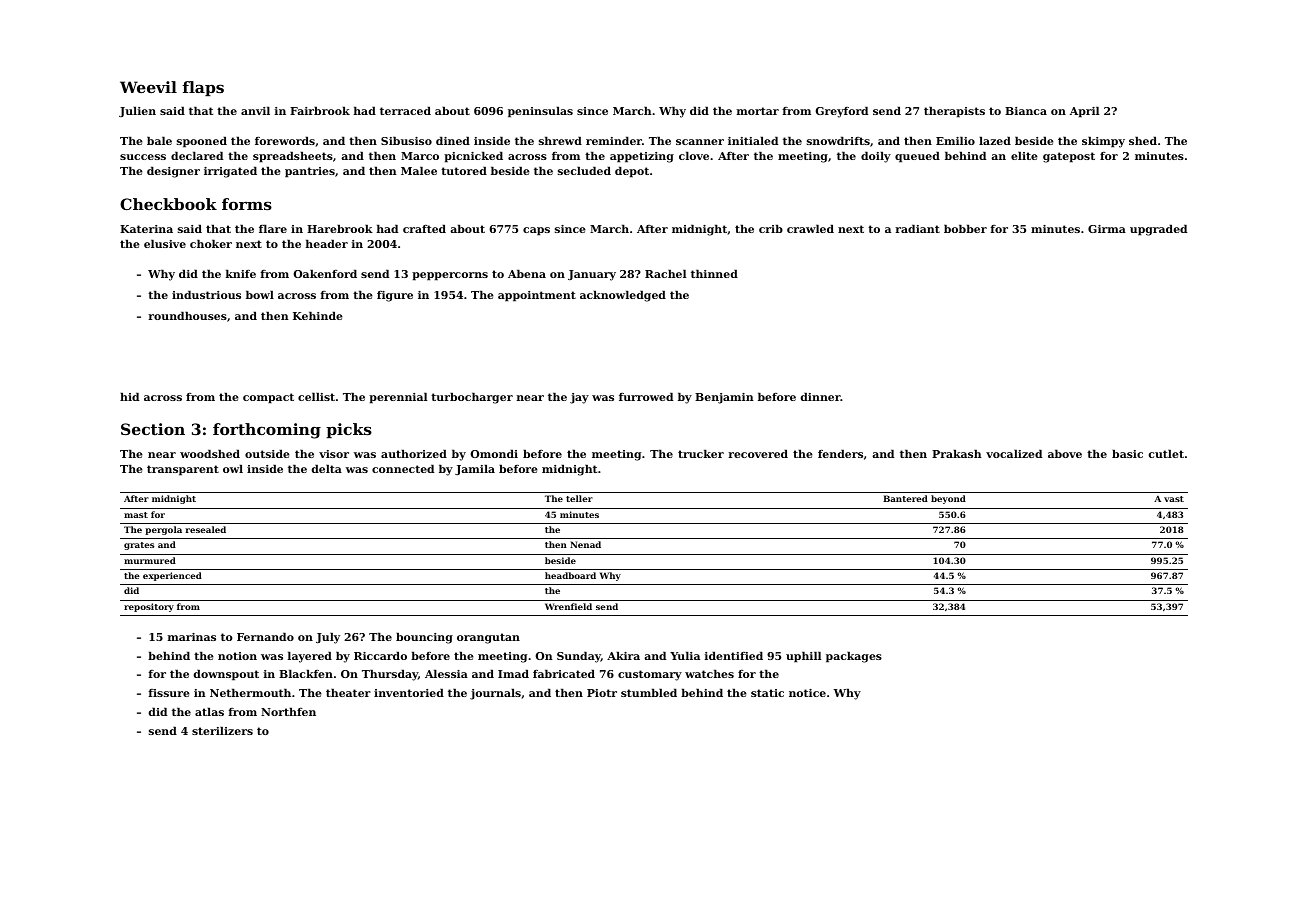 This screenshot has width=1308, height=924. What do you see at coordinates (807, 693) in the screenshot?
I see `notice` at bounding box center [807, 693].
